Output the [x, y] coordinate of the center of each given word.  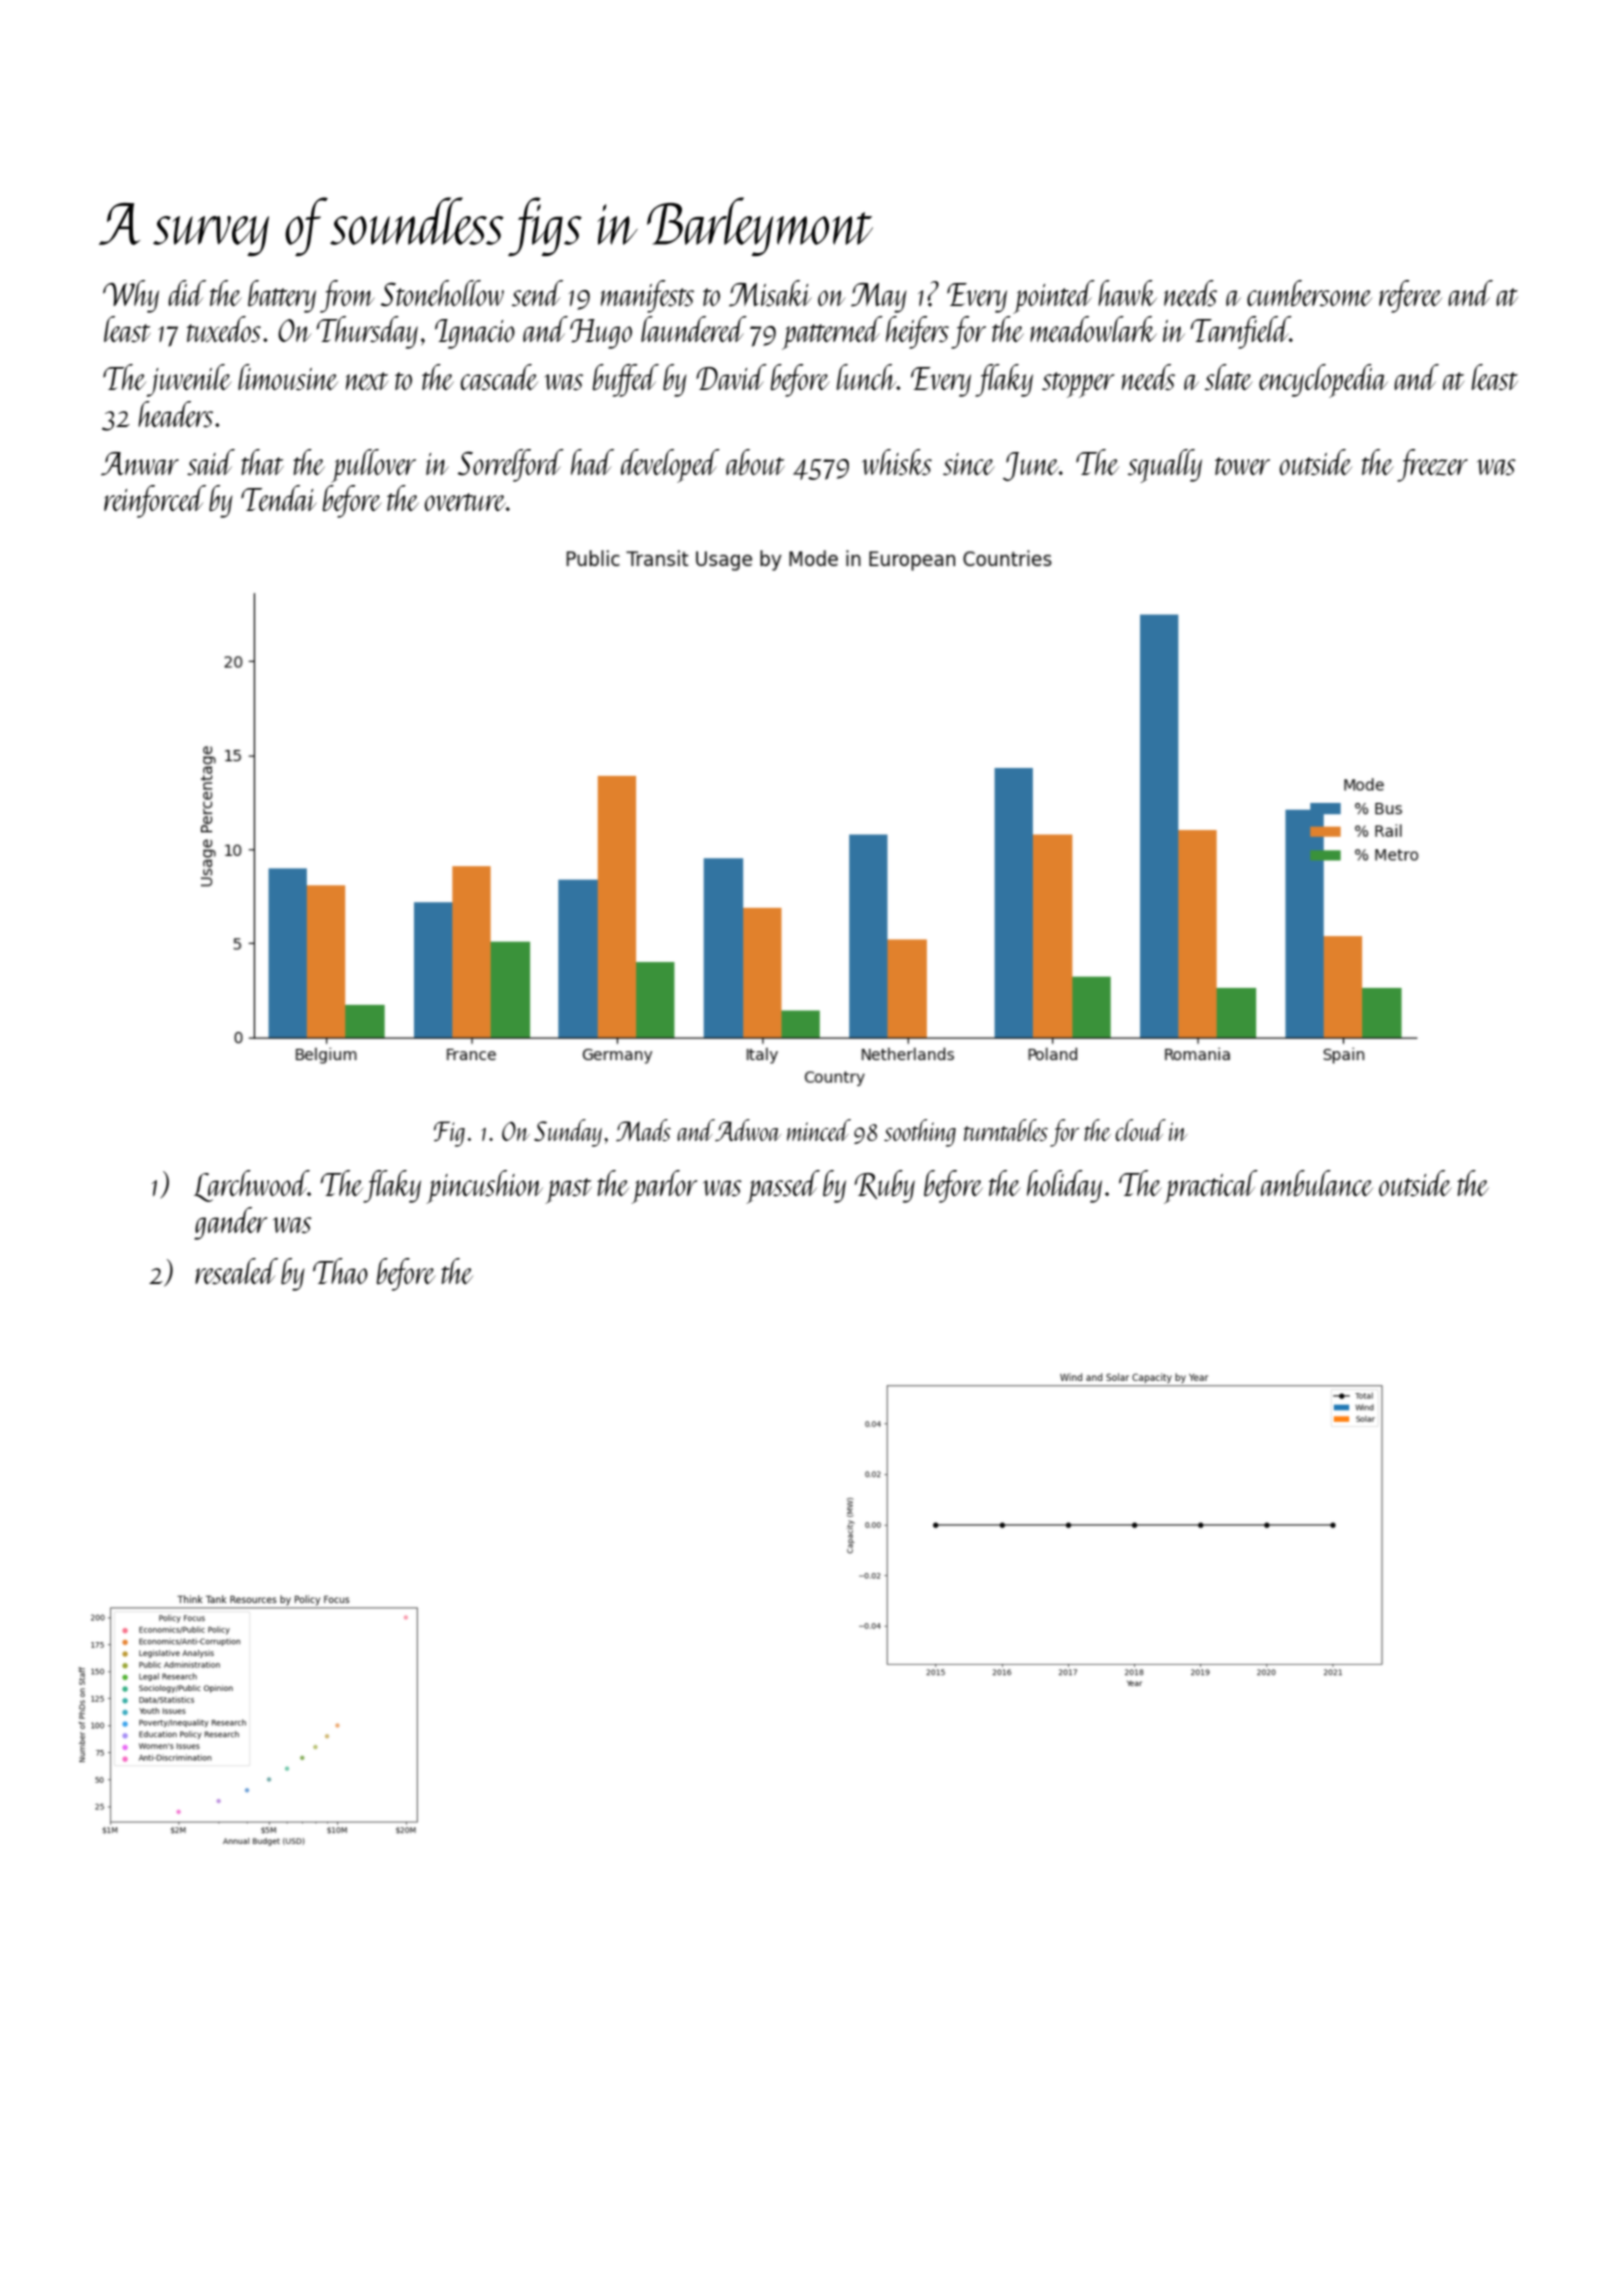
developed [670, 466]
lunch [867, 377]
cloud [1140, 1130]
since [969, 464]
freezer [1432, 465]
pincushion [484, 1187]
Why [131, 296]
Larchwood [251, 1186]
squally [1165, 466]
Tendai [279, 498]
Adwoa [748, 1130]
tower [1242, 466]
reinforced [155, 501]
